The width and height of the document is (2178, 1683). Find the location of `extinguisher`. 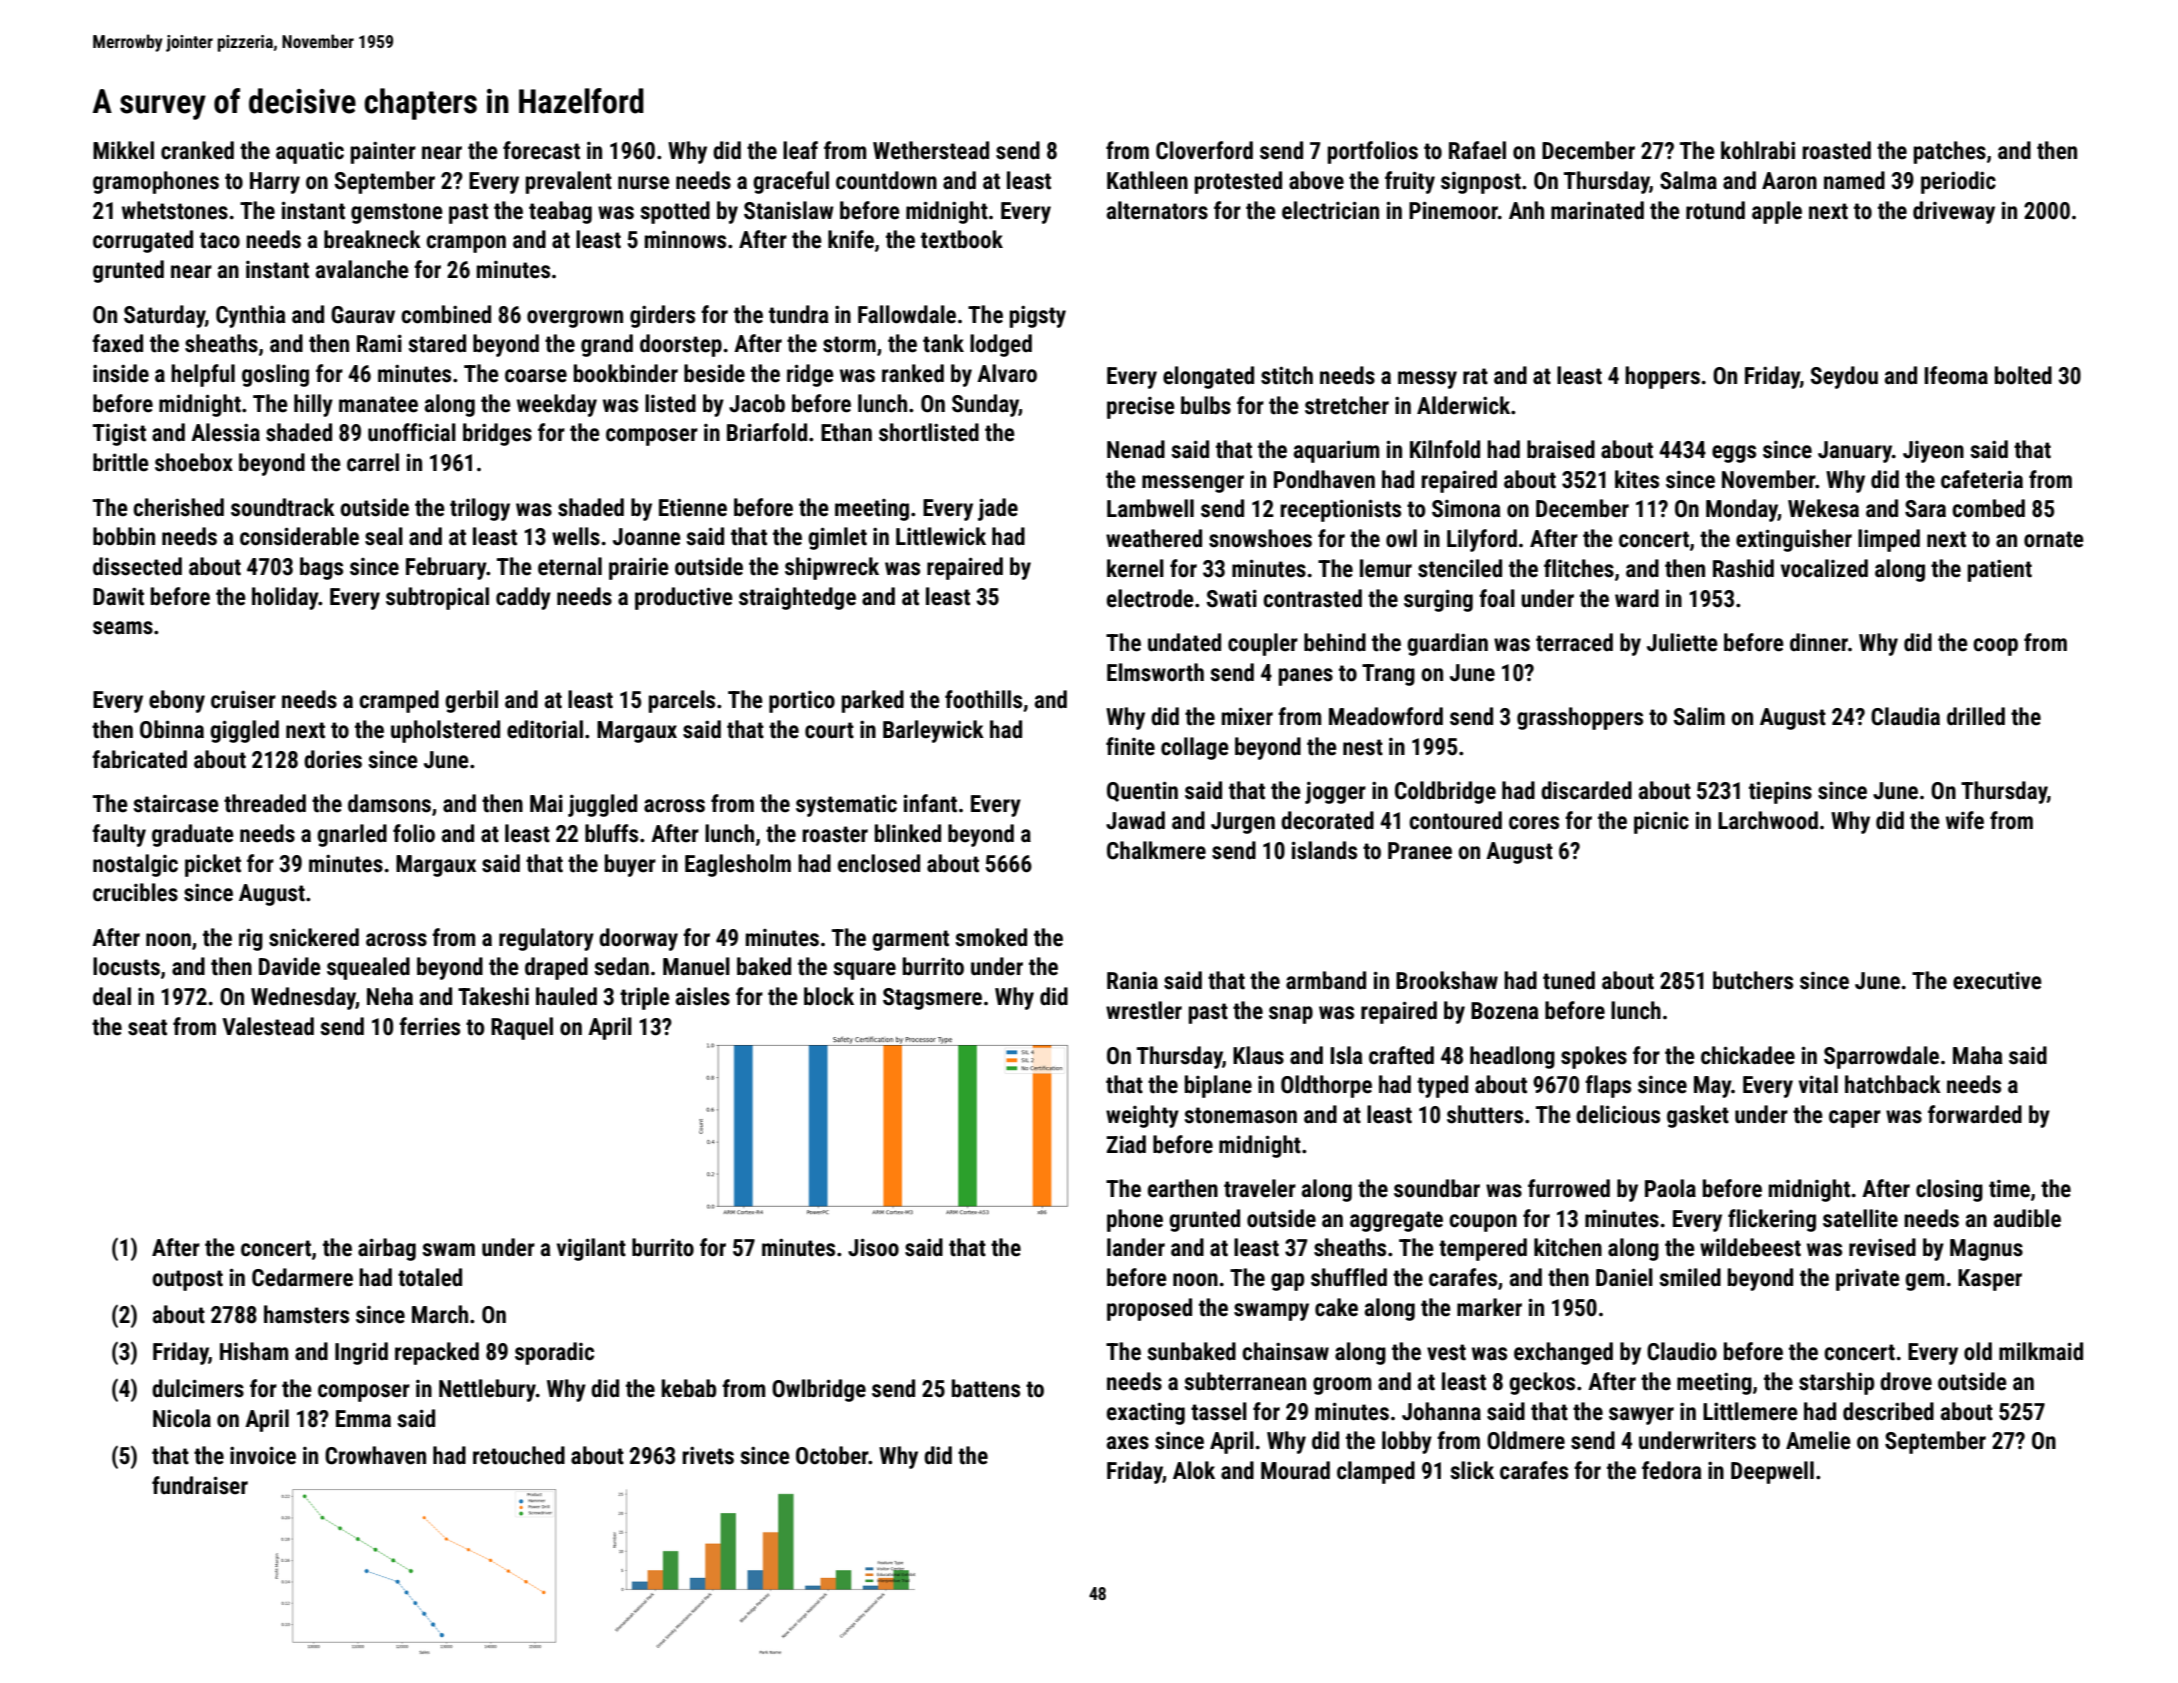

extinguisher is located at coordinates (1794, 540).
